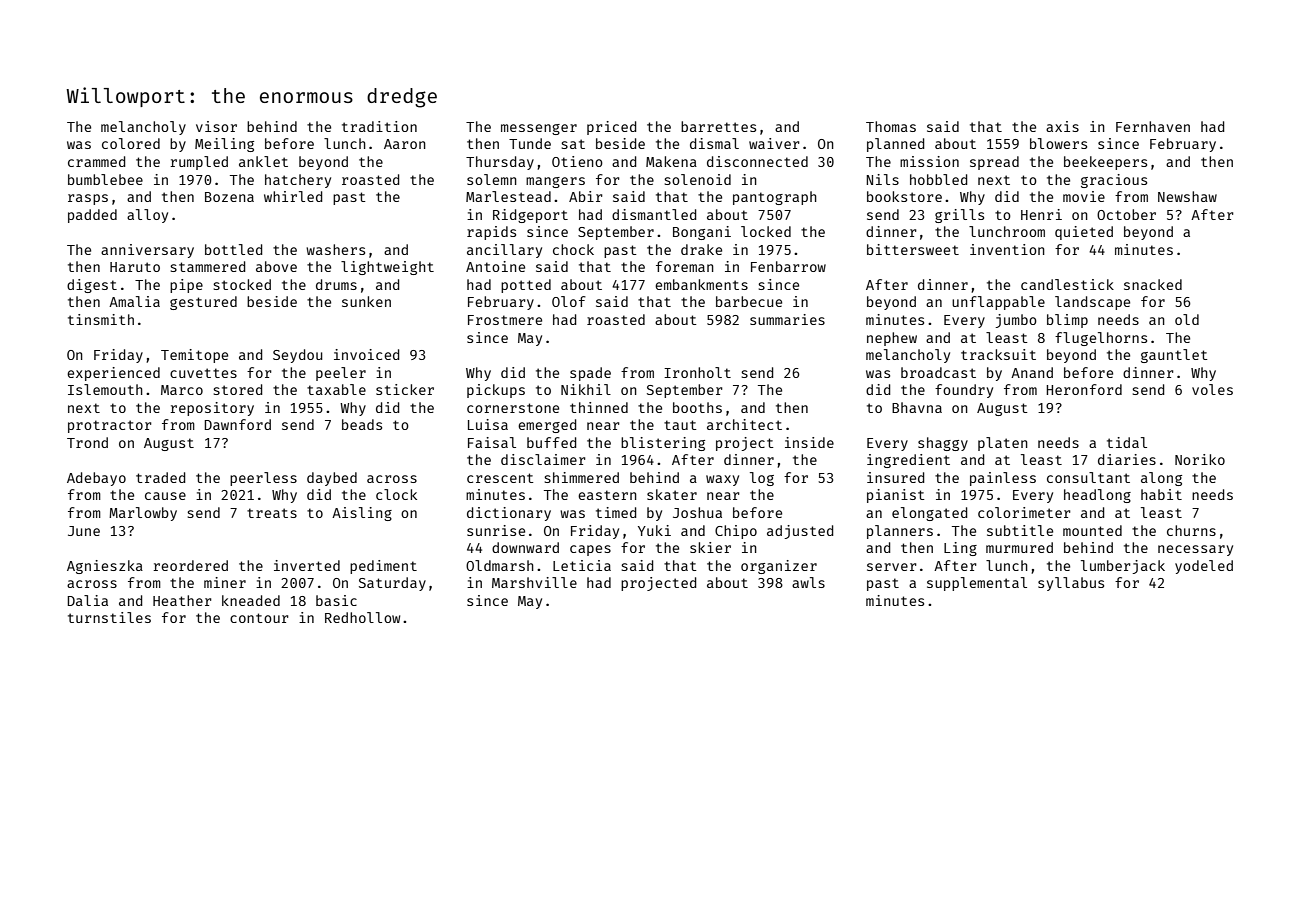 This screenshot has height=924, width=1308. What do you see at coordinates (891, 126) in the screenshot?
I see `Thomas` at bounding box center [891, 126].
